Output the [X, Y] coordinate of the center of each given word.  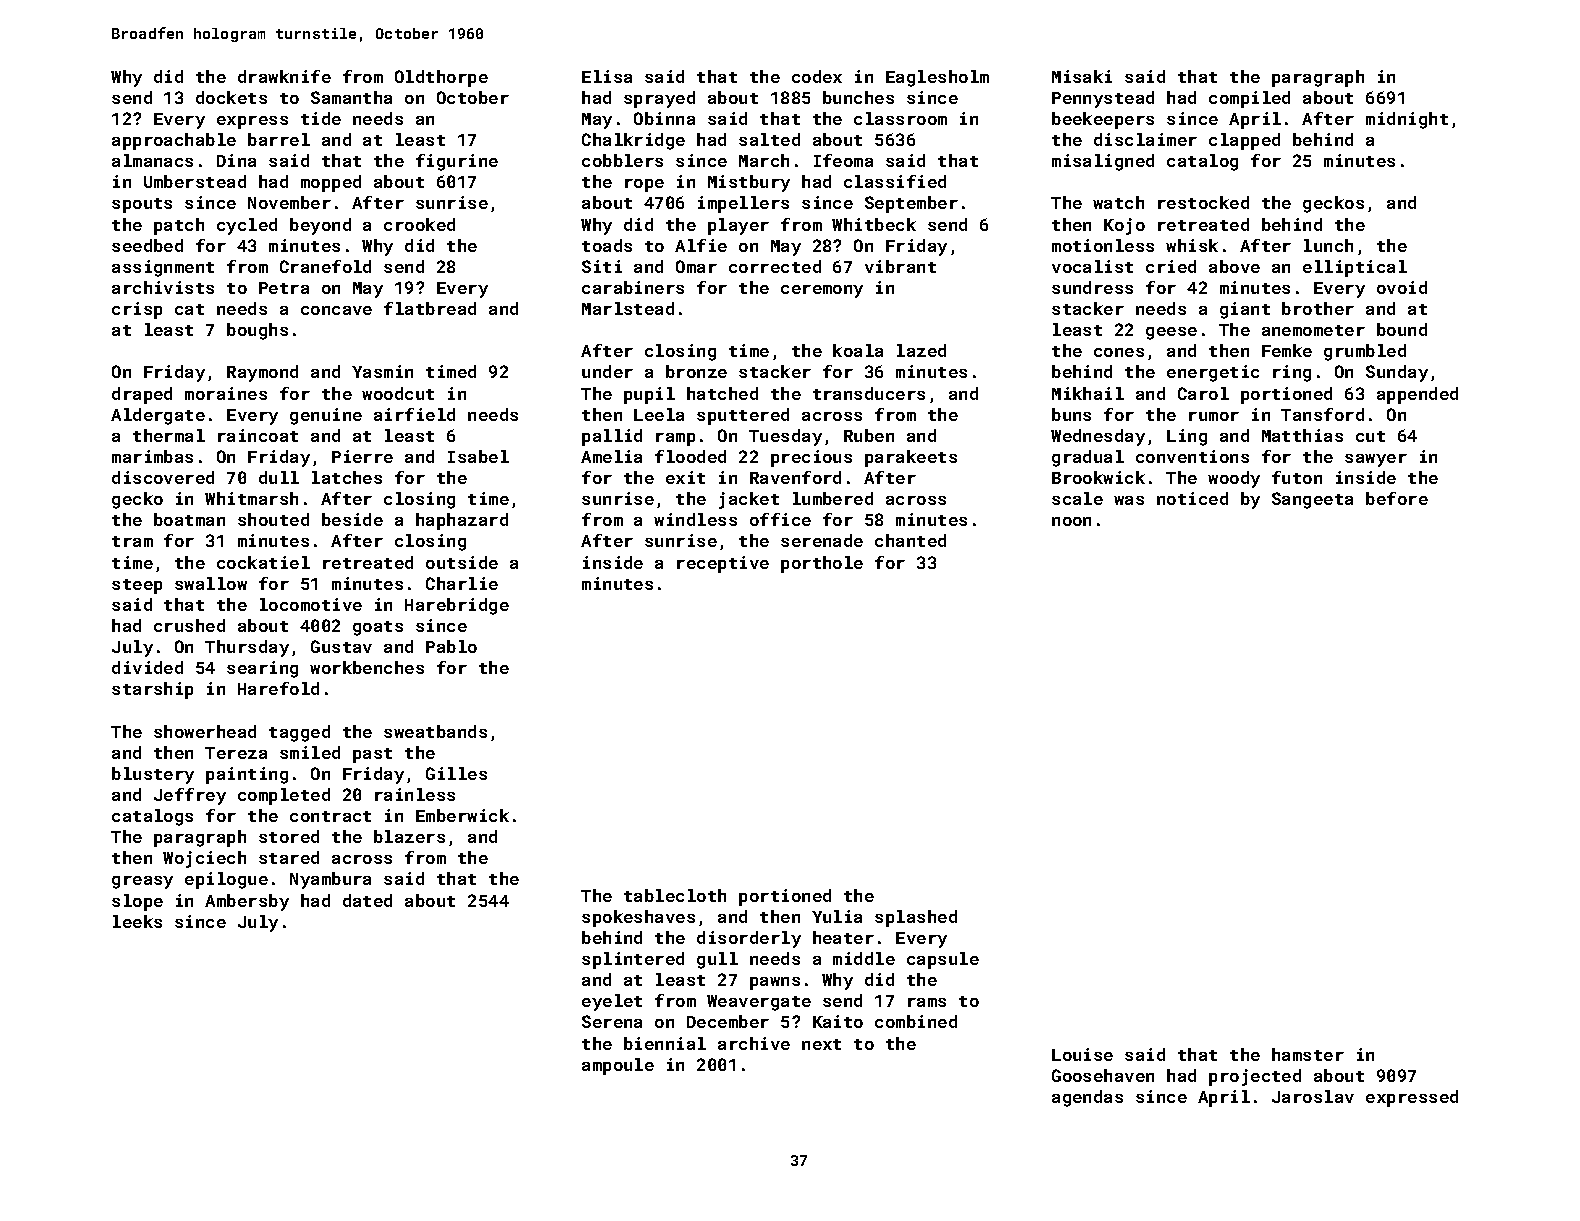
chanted [910, 540]
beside [352, 519]
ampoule [618, 1066]
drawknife [284, 76]
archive [754, 1043]
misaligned [1103, 162]
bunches [858, 97]
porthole [822, 564]
